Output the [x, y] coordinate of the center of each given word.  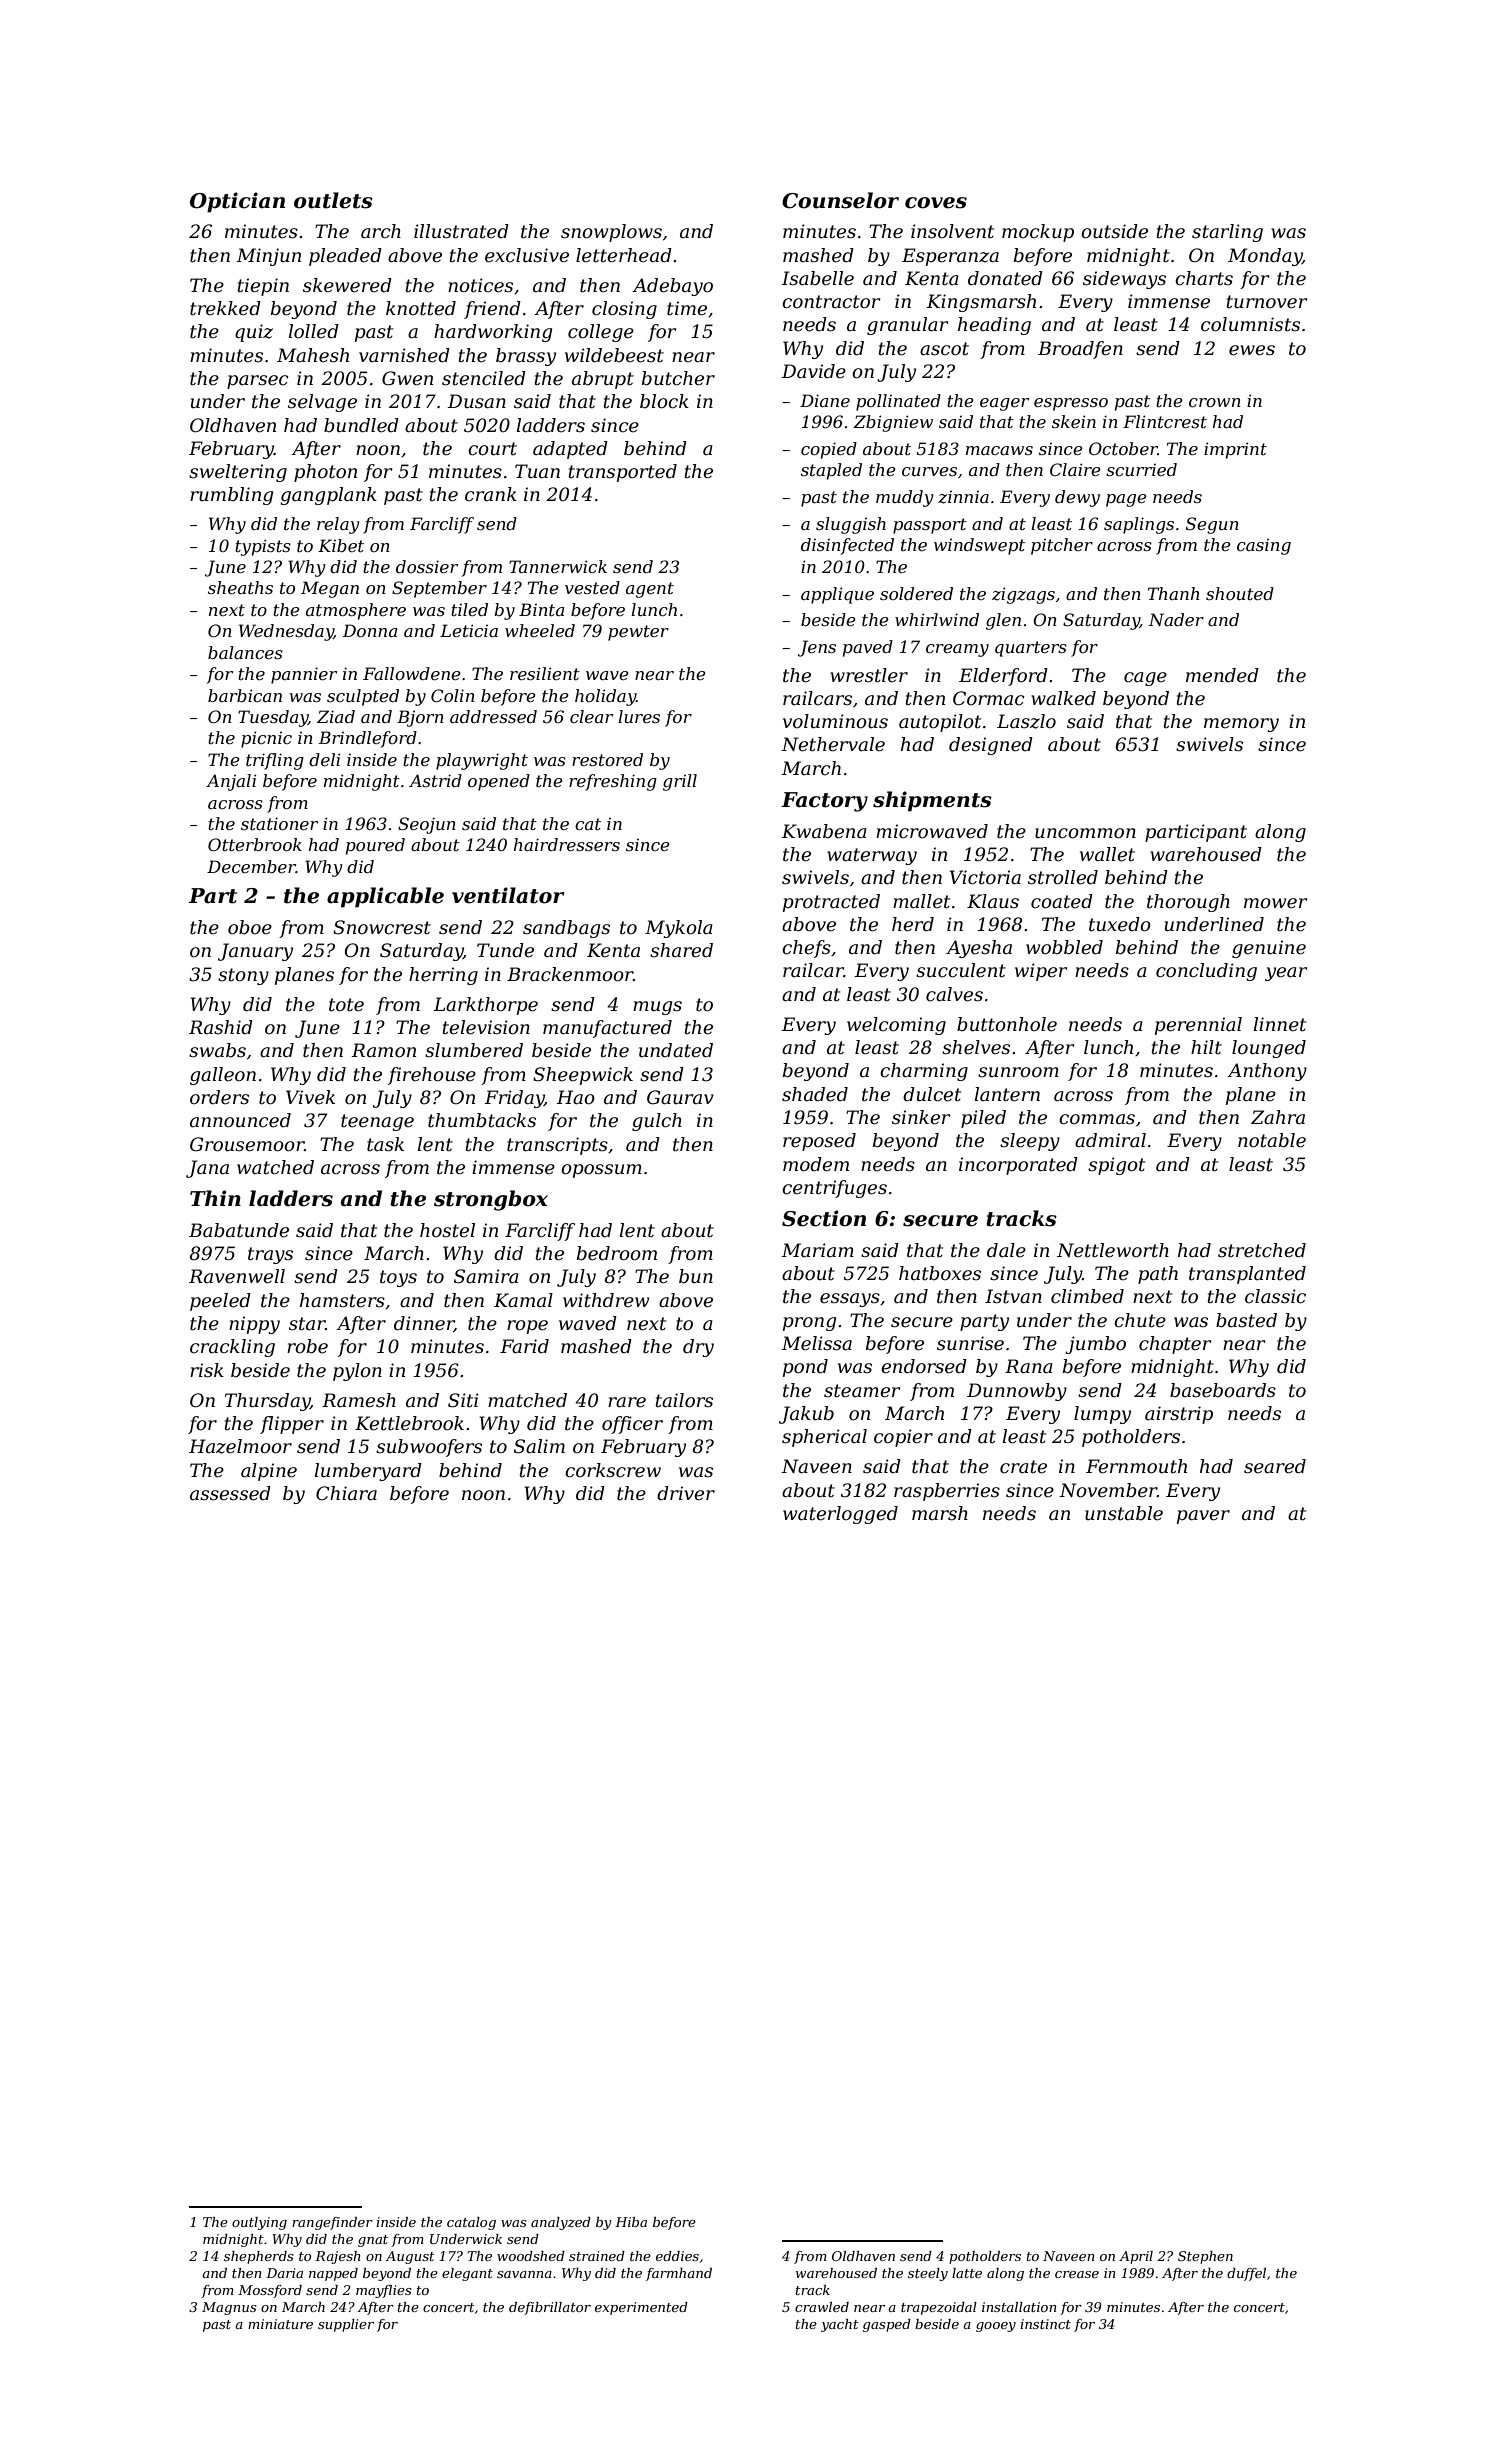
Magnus [229, 2308]
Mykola [679, 929]
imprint [1235, 450]
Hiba [631, 2222]
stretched [1262, 1250]
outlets [333, 200]
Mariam [817, 1250]
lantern [1007, 1094]
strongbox [491, 1200]
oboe [250, 927]
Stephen [1205, 2257]
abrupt [603, 380]
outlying [259, 2223]
